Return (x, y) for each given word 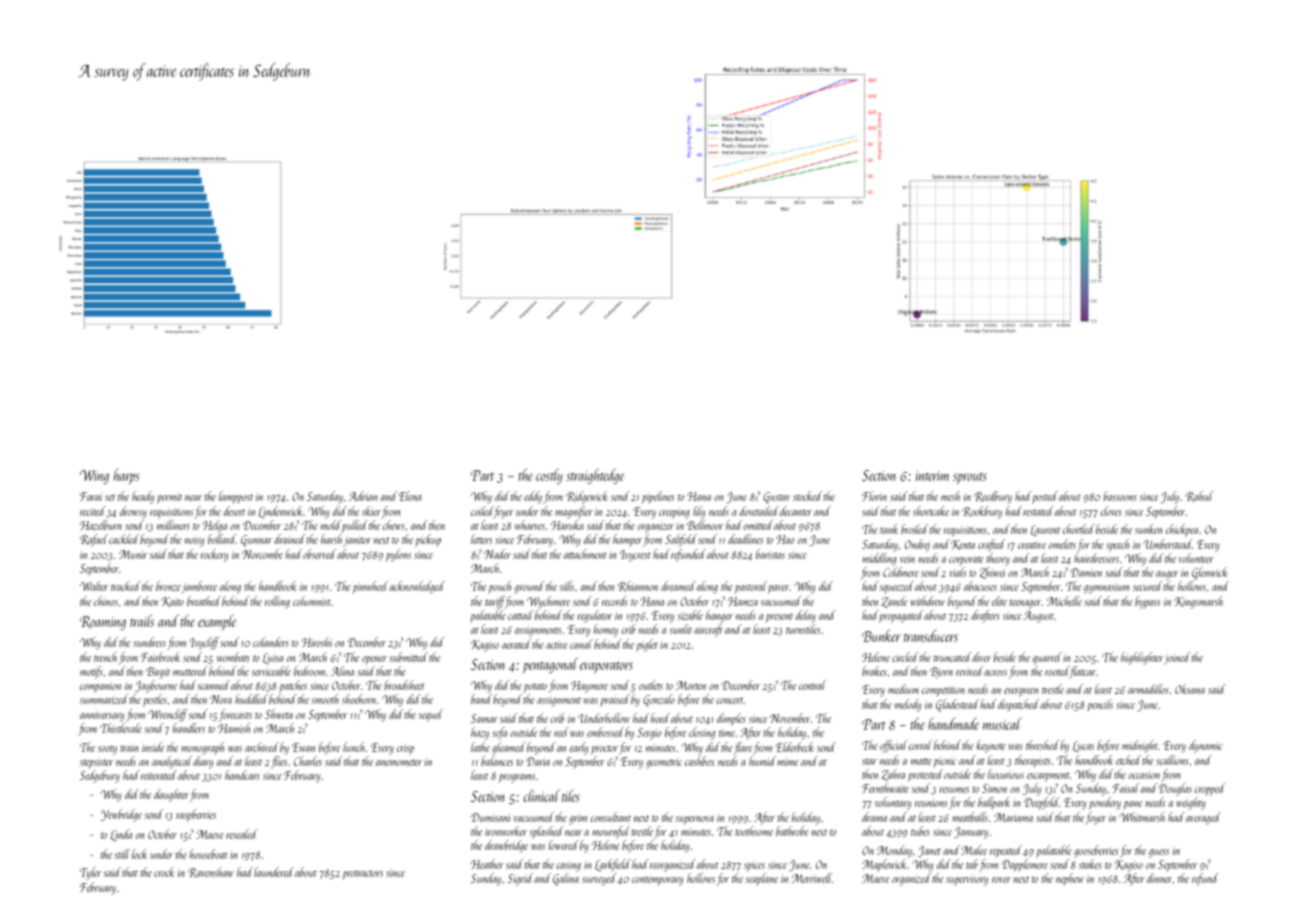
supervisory (967, 880)
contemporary (657, 881)
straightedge (595, 476)
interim (932, 476)
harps (127, 476)
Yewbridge (121, 815)
